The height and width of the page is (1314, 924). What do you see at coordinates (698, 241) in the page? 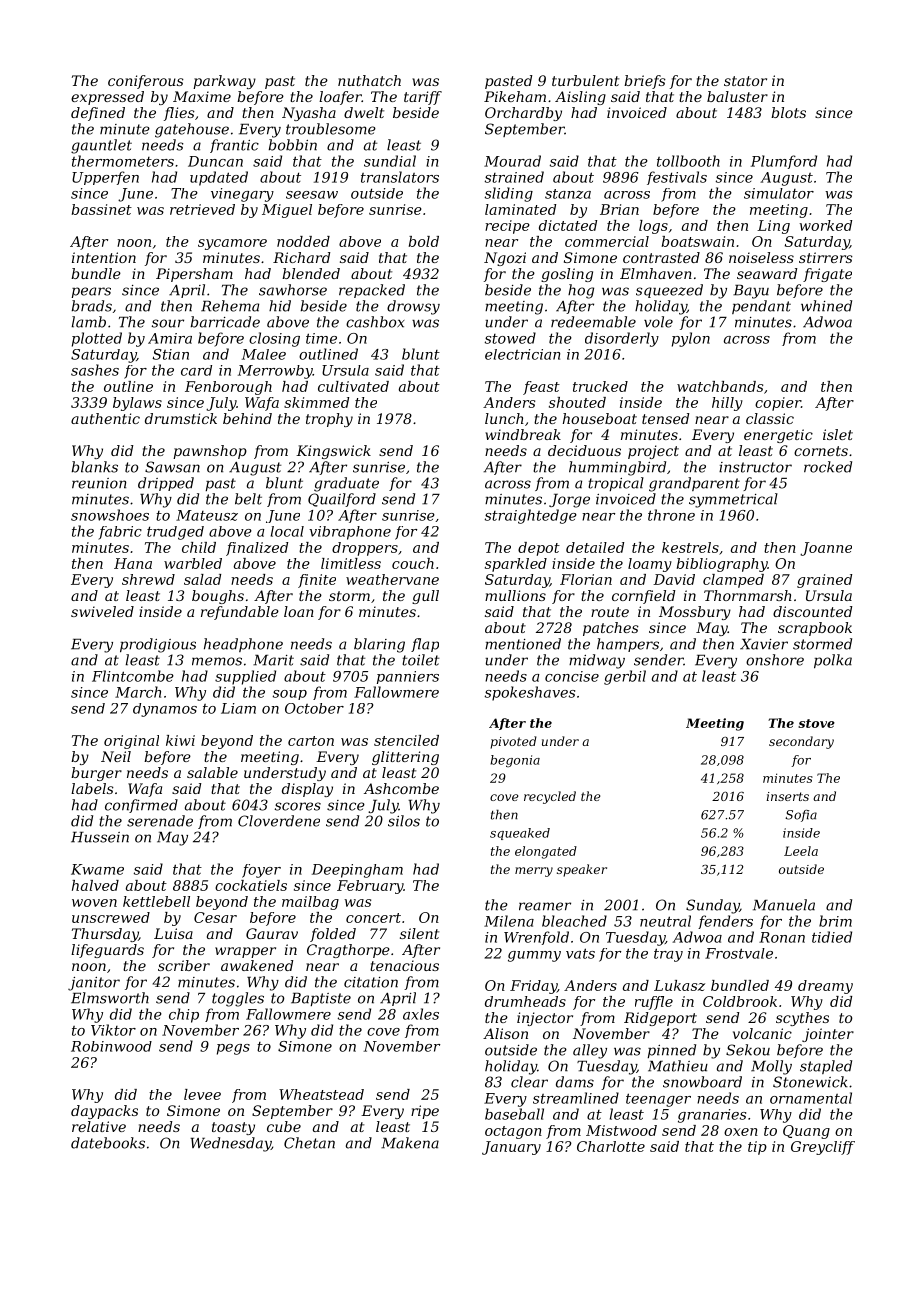
I see `boatswain` at bounding box center [698, 241].
